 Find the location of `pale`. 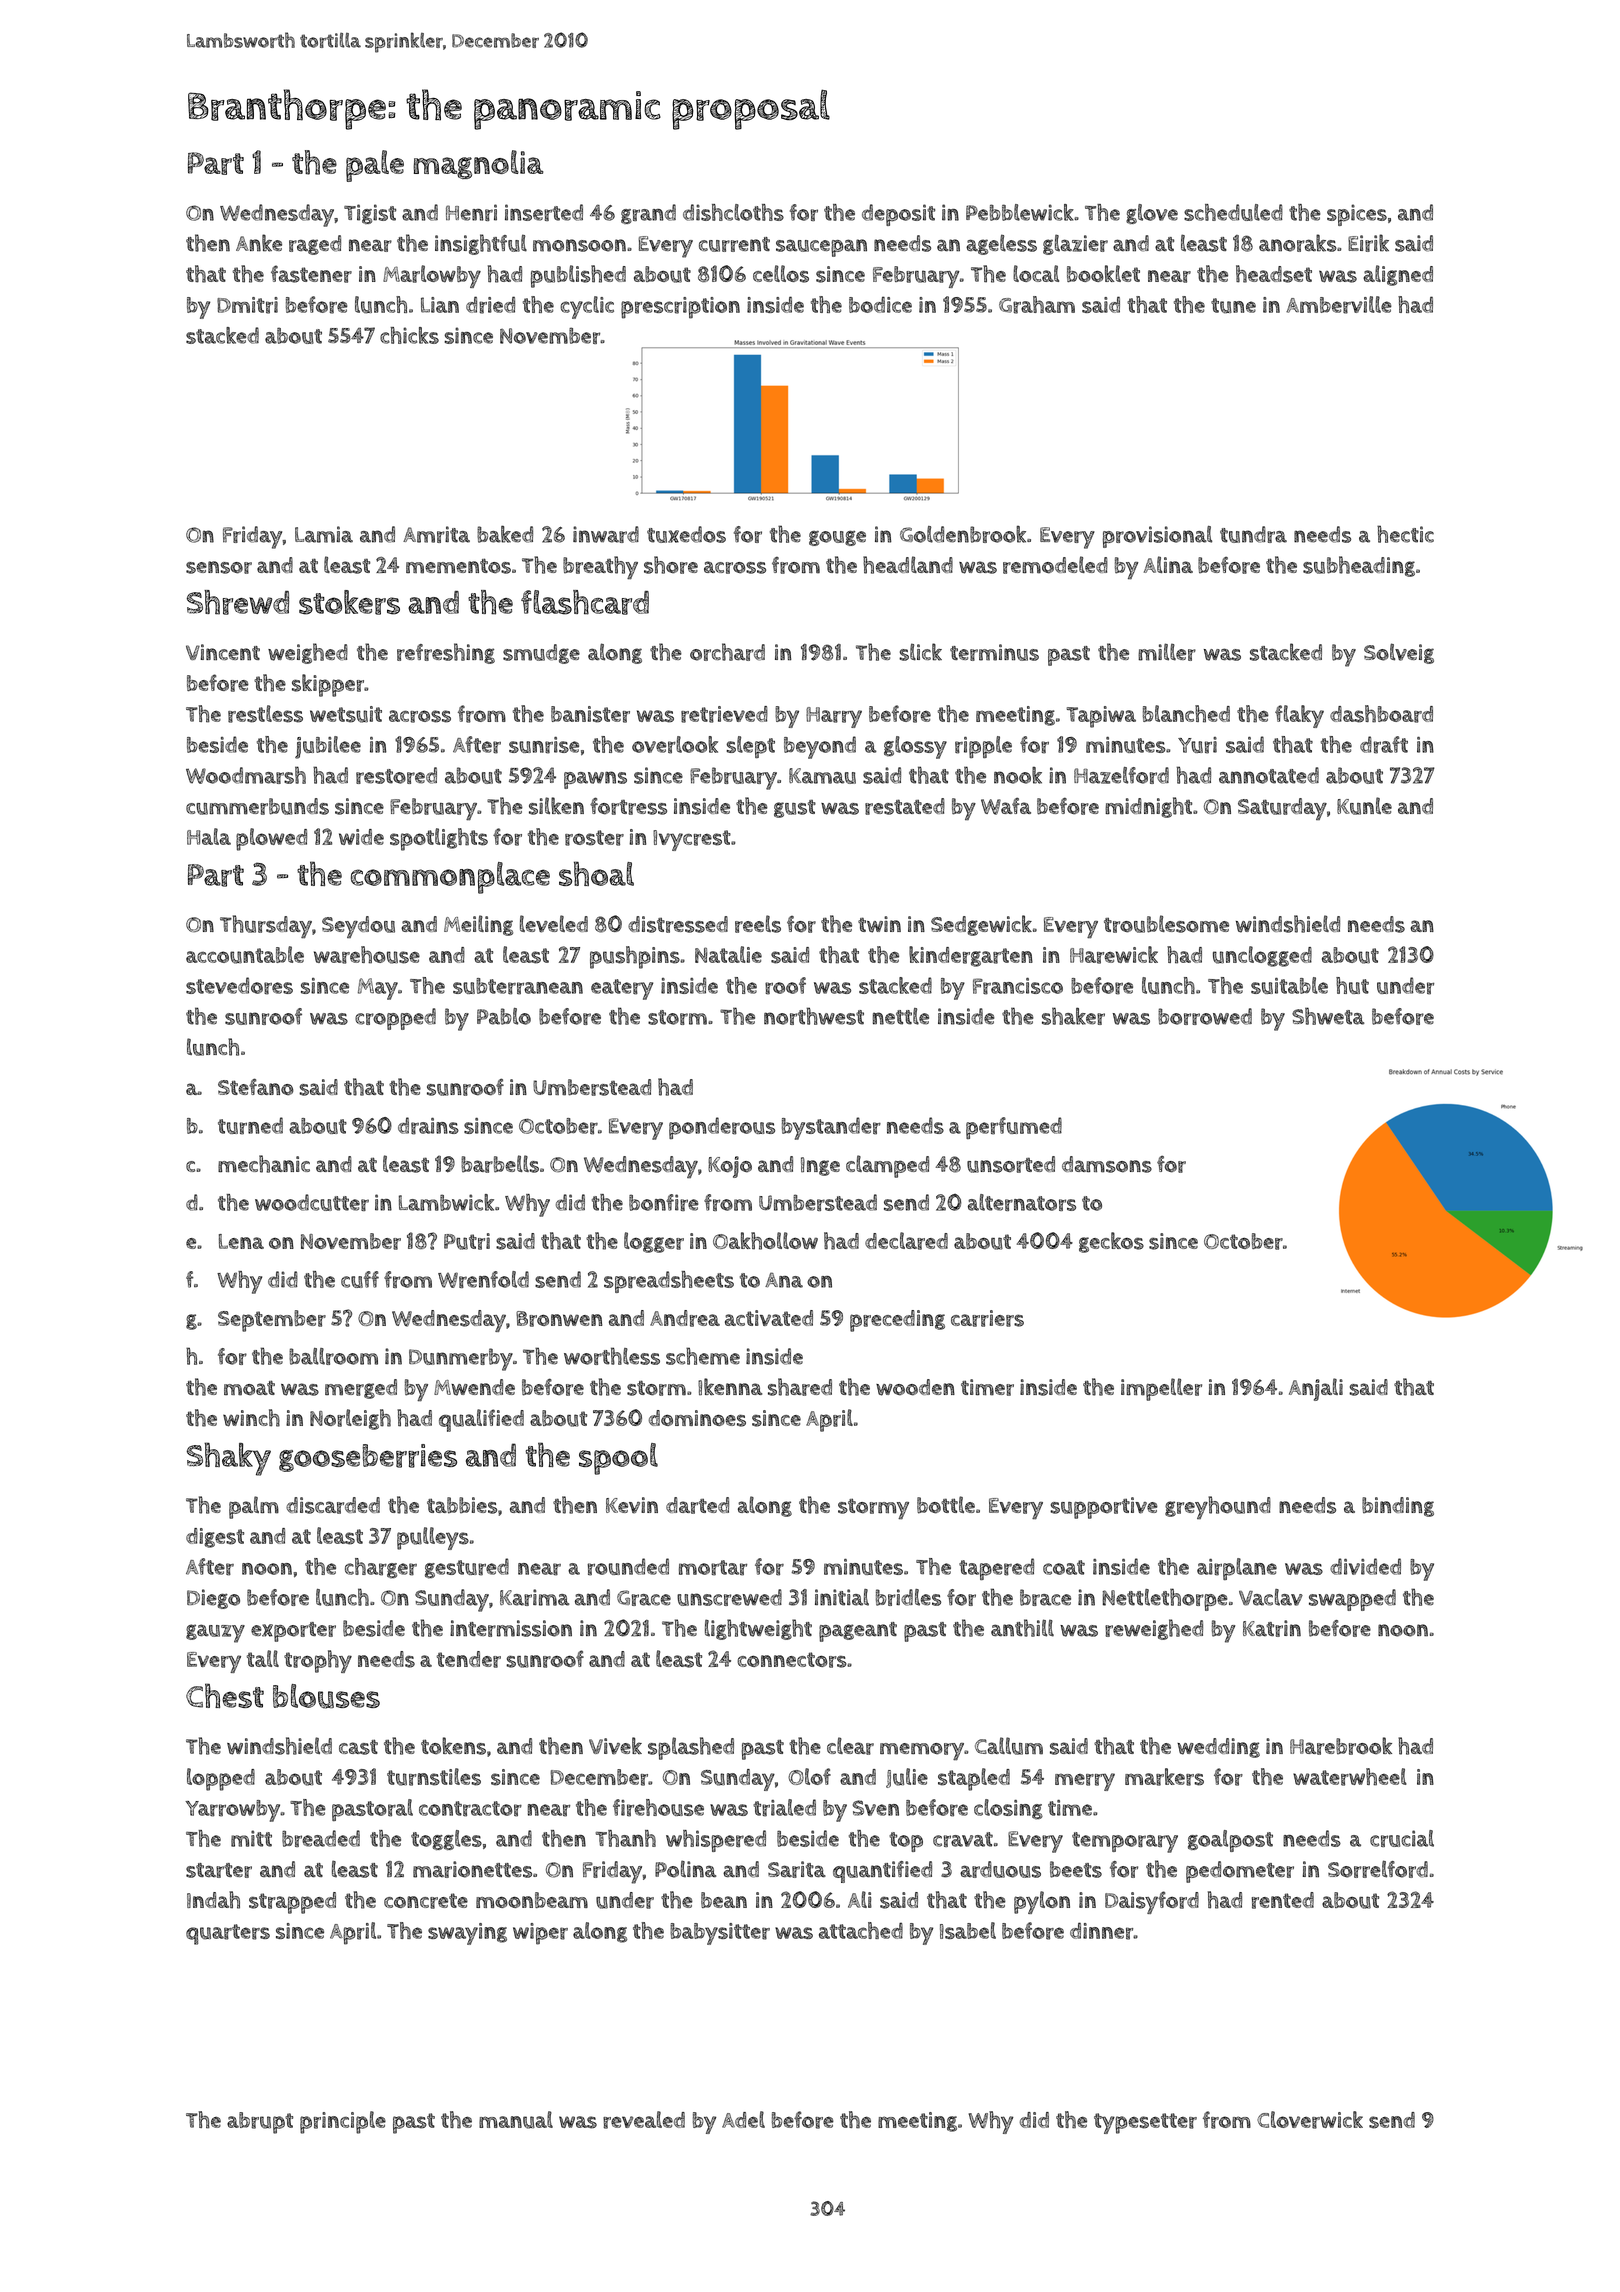

pale is located at coordinates (375, 166).
